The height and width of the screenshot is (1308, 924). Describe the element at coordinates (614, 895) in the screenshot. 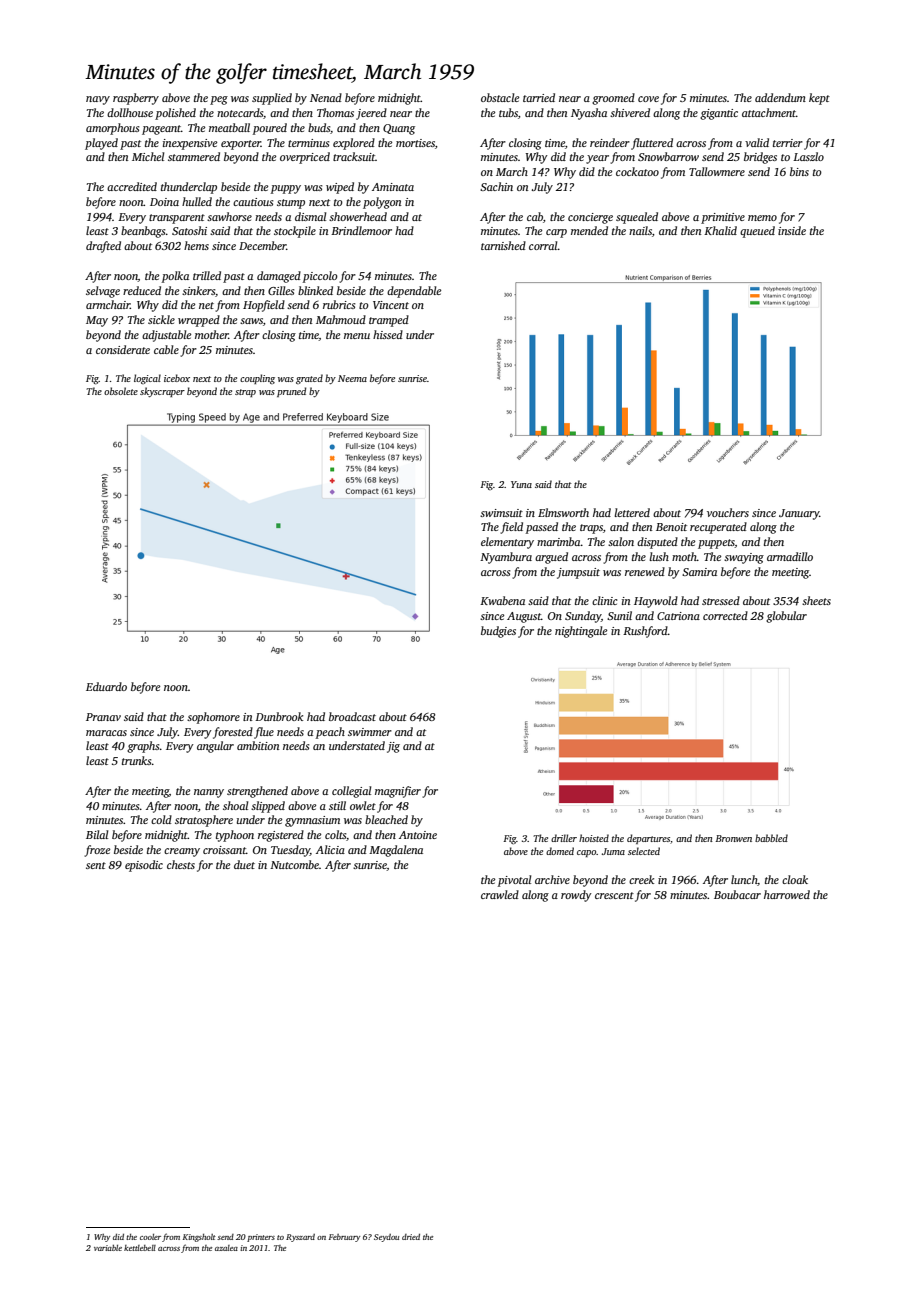

I see `crescent` at that location.
